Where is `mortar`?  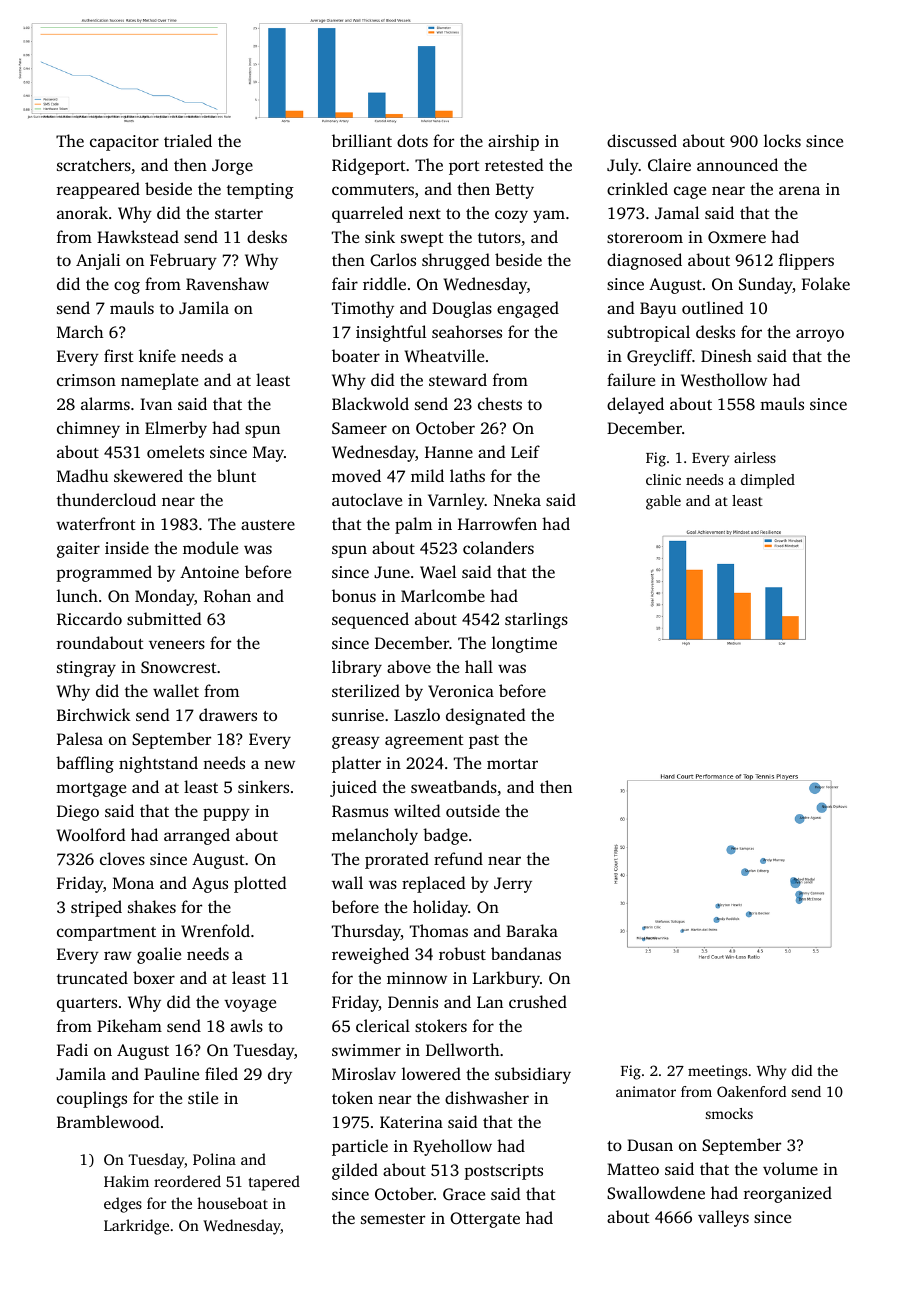
mortar is located at coordinates (512, 764).
